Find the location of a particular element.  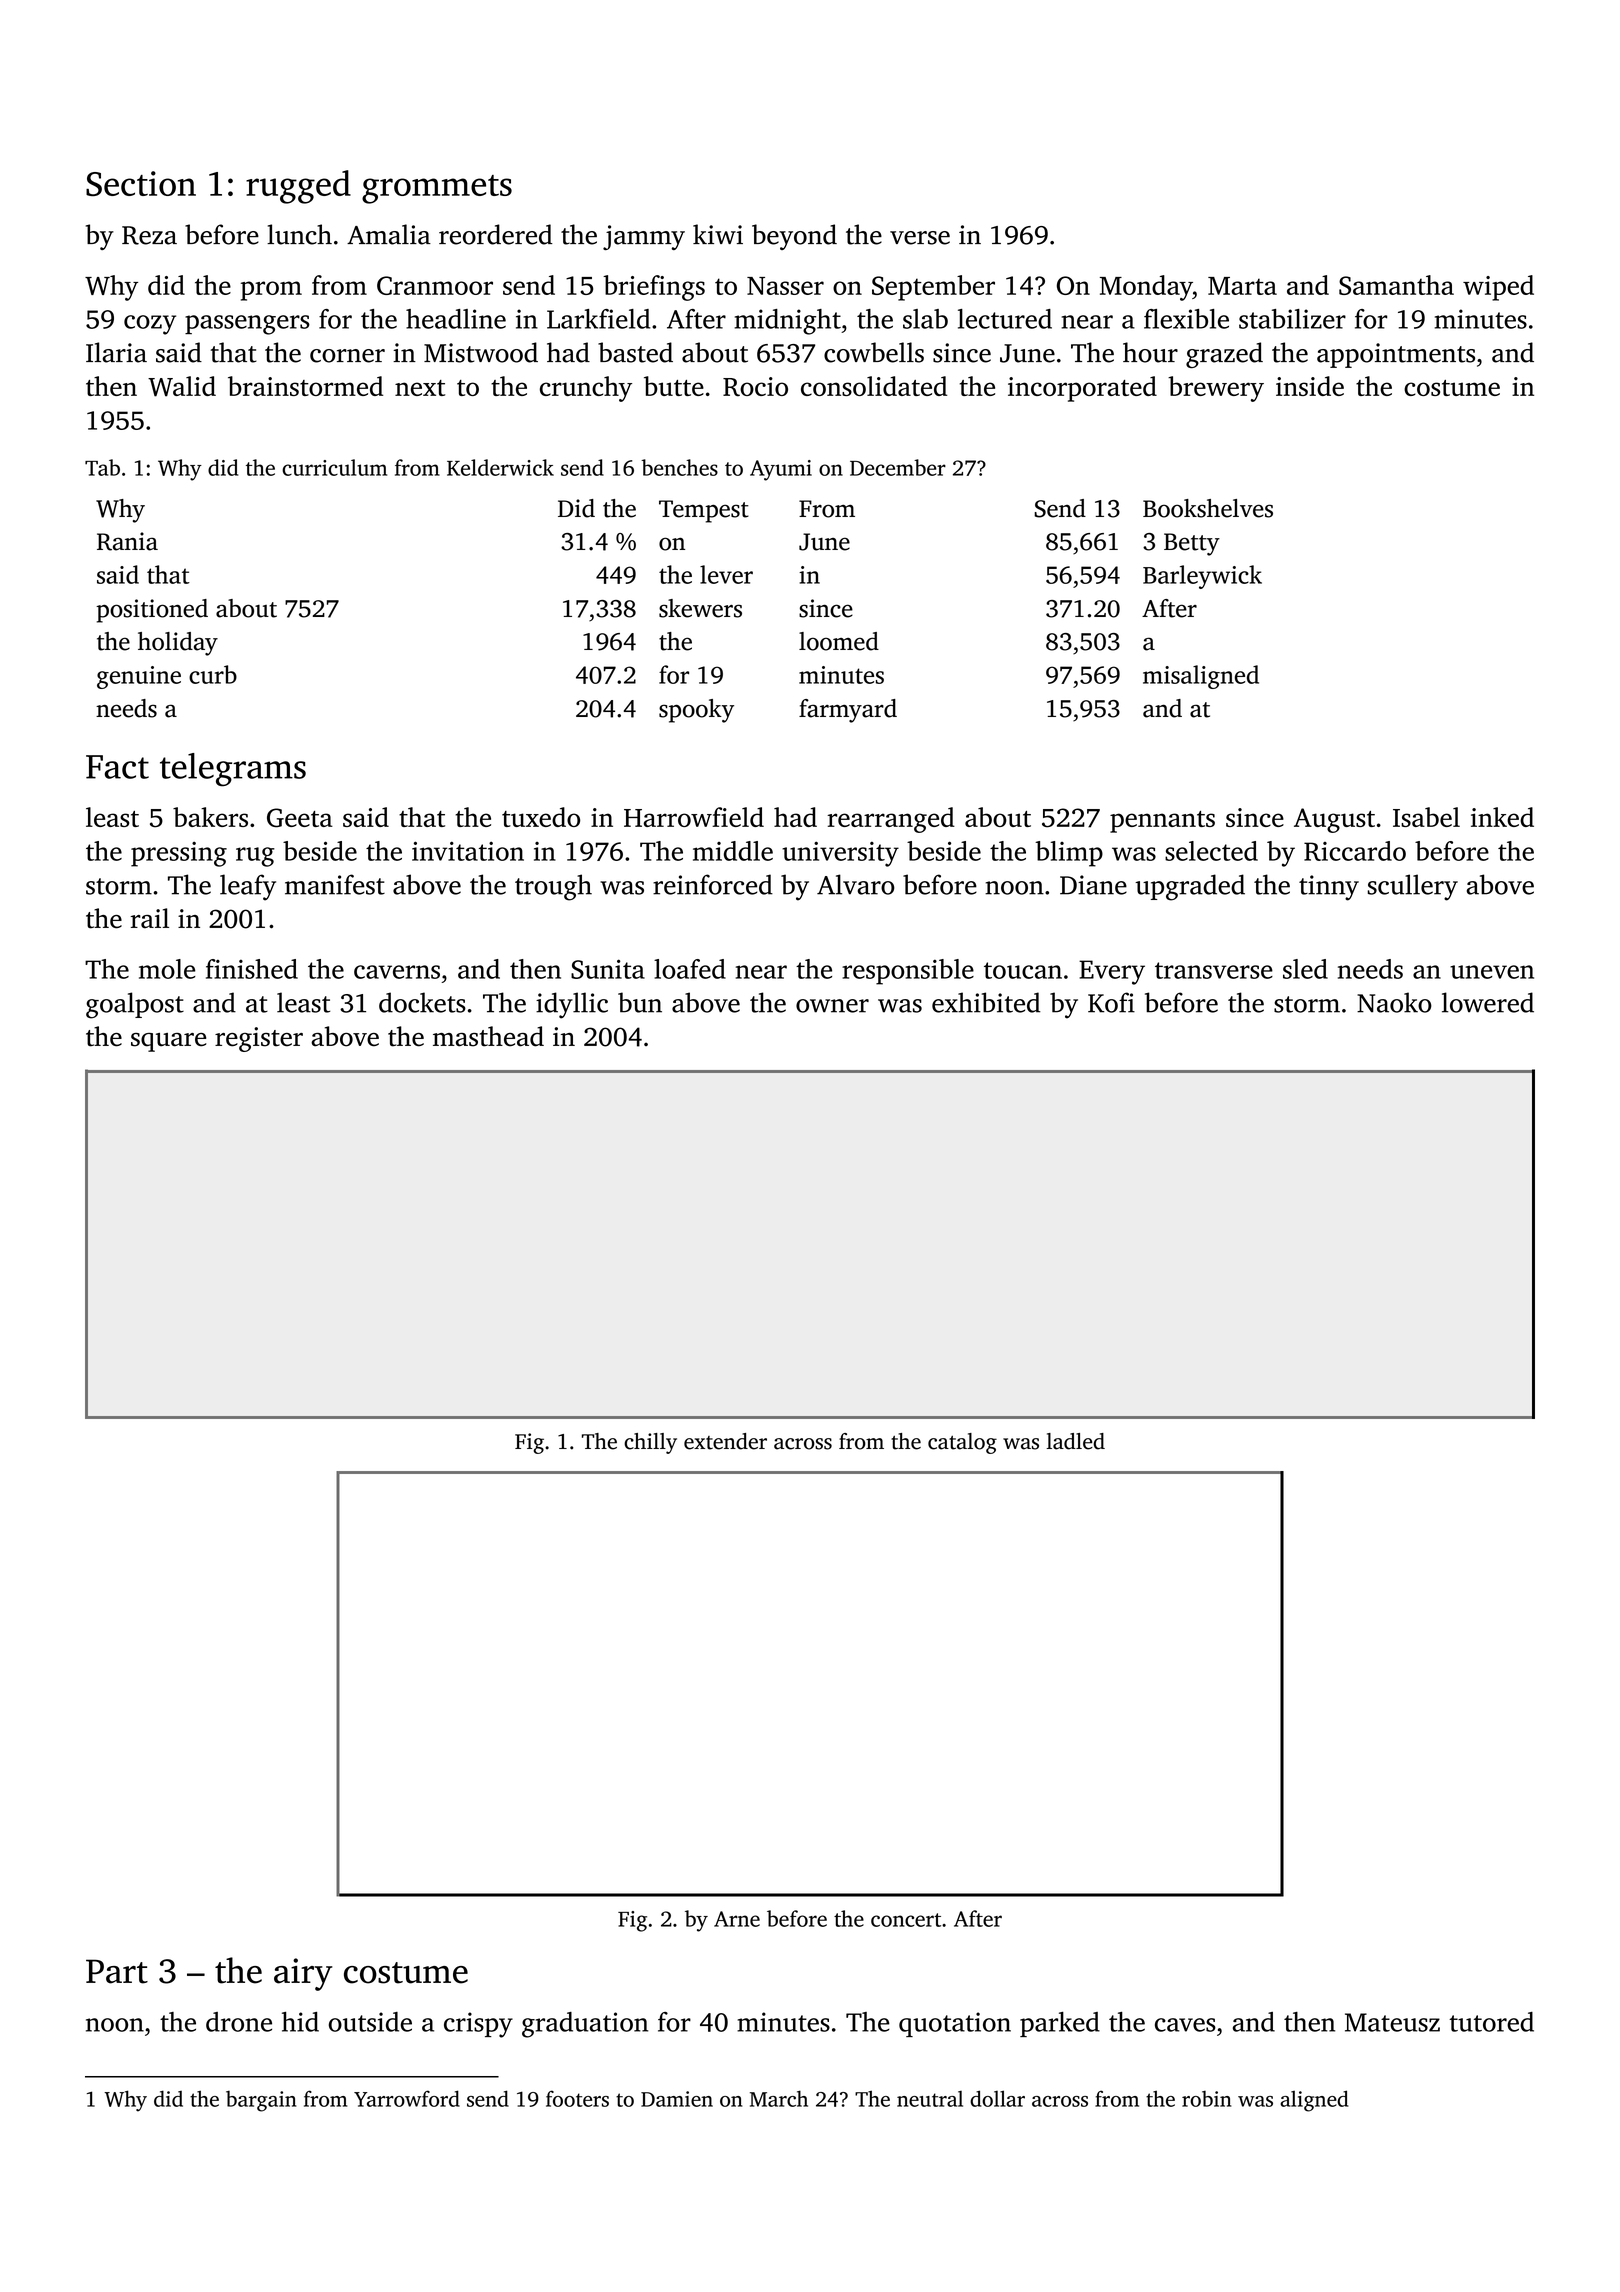

bargain is located at coordinates (261, 2101).
